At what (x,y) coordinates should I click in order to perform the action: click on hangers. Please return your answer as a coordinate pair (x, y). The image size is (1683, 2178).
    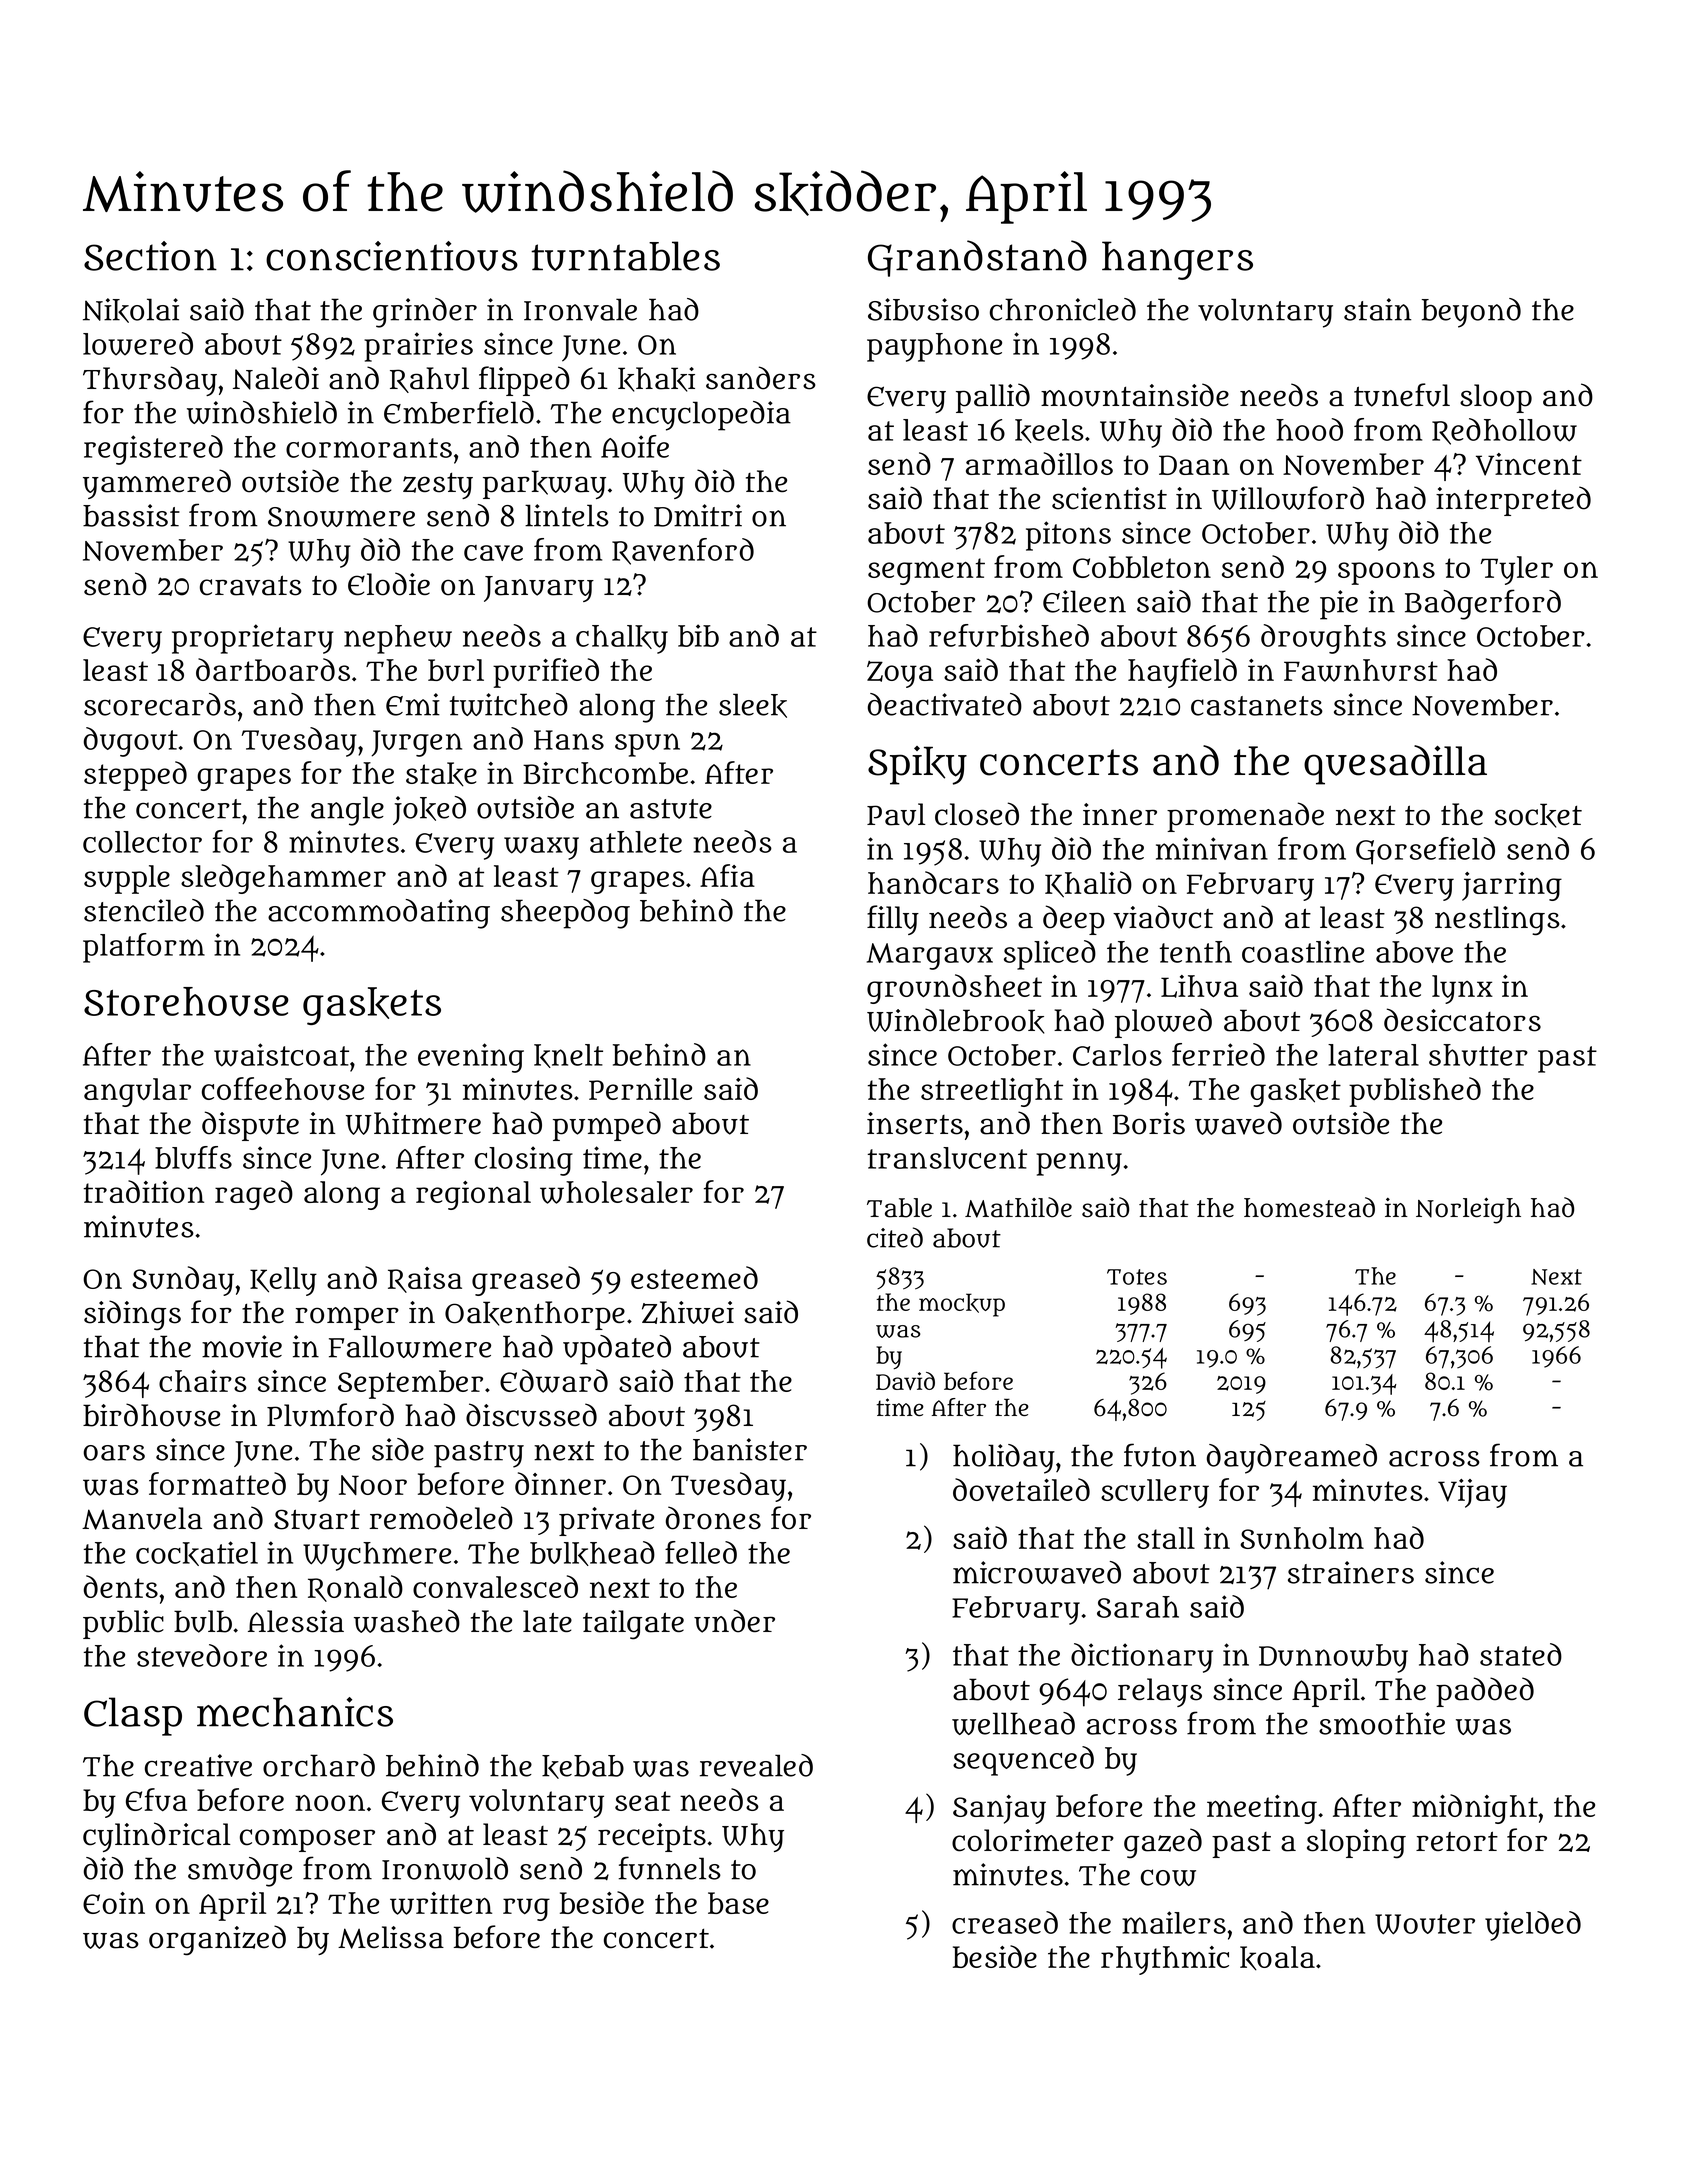
    Looking at the image, I should click on (1177, 260).
